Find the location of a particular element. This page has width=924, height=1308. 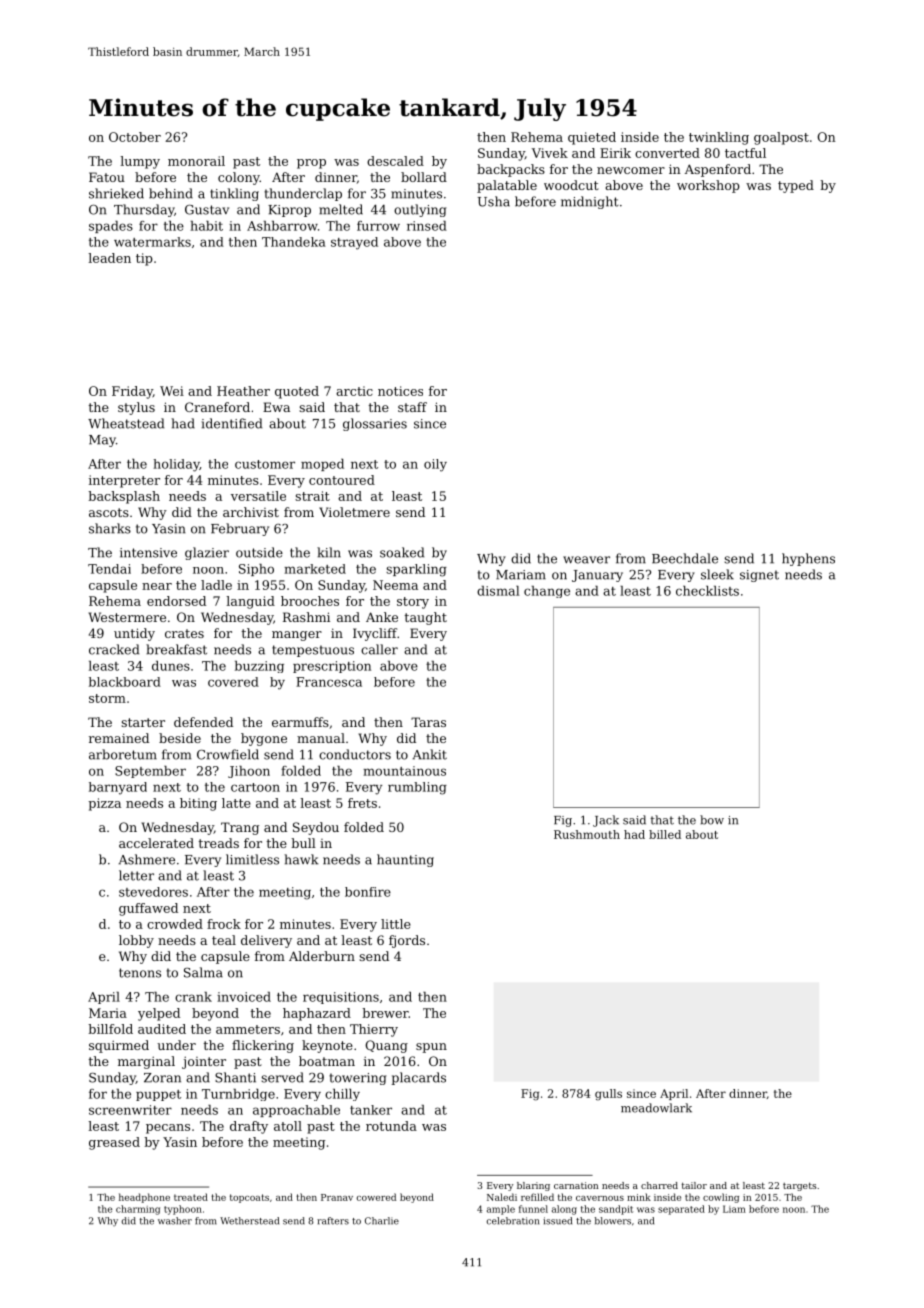

strayed is located at coordinates (354, 243).
